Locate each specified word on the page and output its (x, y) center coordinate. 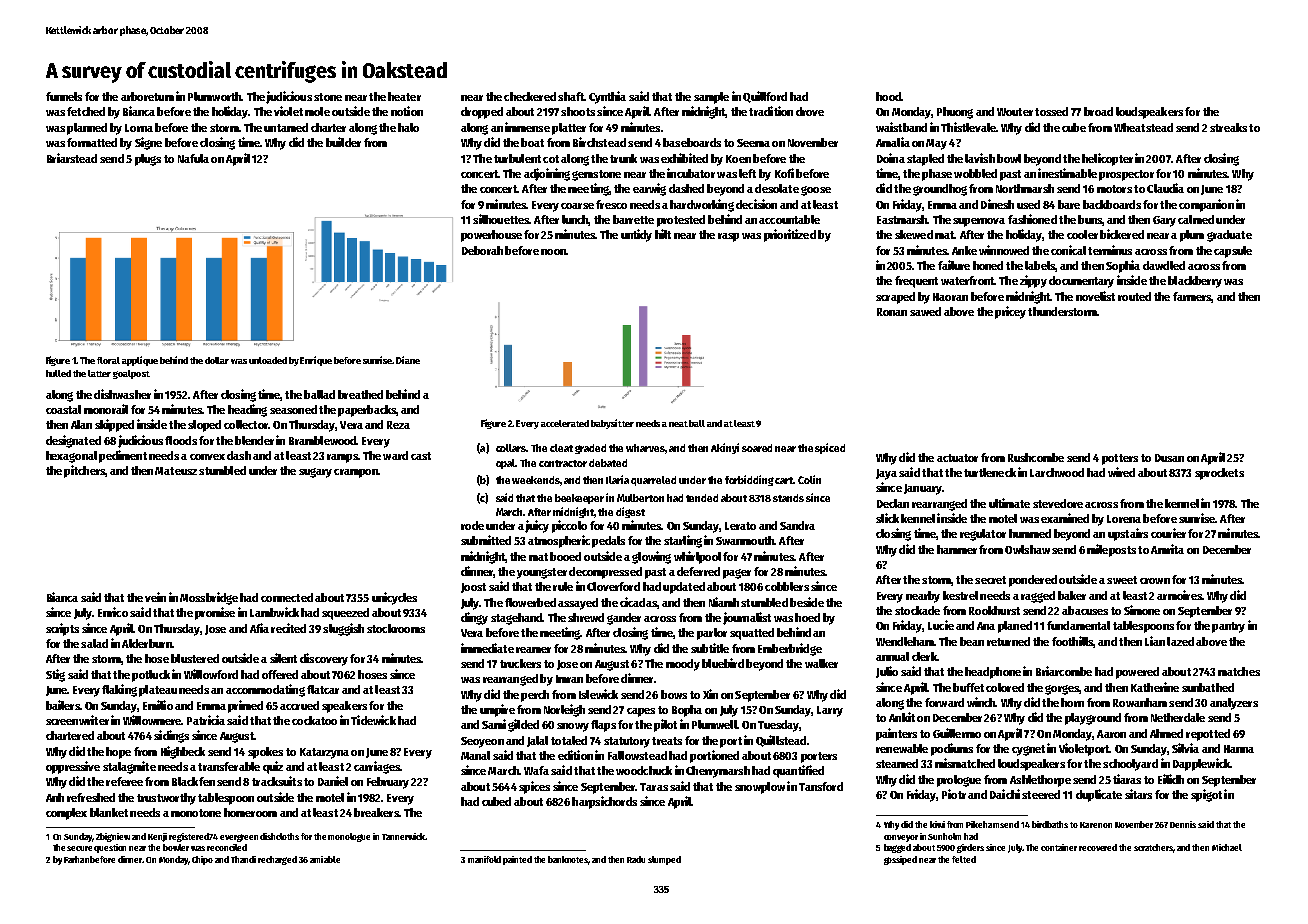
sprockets (1219, 474)
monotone (196, 813)
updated (684, 588)
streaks (1228, 127)
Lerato (740, 526)
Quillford (765, 97)
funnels (64, 96)
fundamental (1078, 625)
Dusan (1169, 458)
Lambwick (274, 612)
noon (553, 252)
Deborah (482, 250)
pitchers (84, 471)
